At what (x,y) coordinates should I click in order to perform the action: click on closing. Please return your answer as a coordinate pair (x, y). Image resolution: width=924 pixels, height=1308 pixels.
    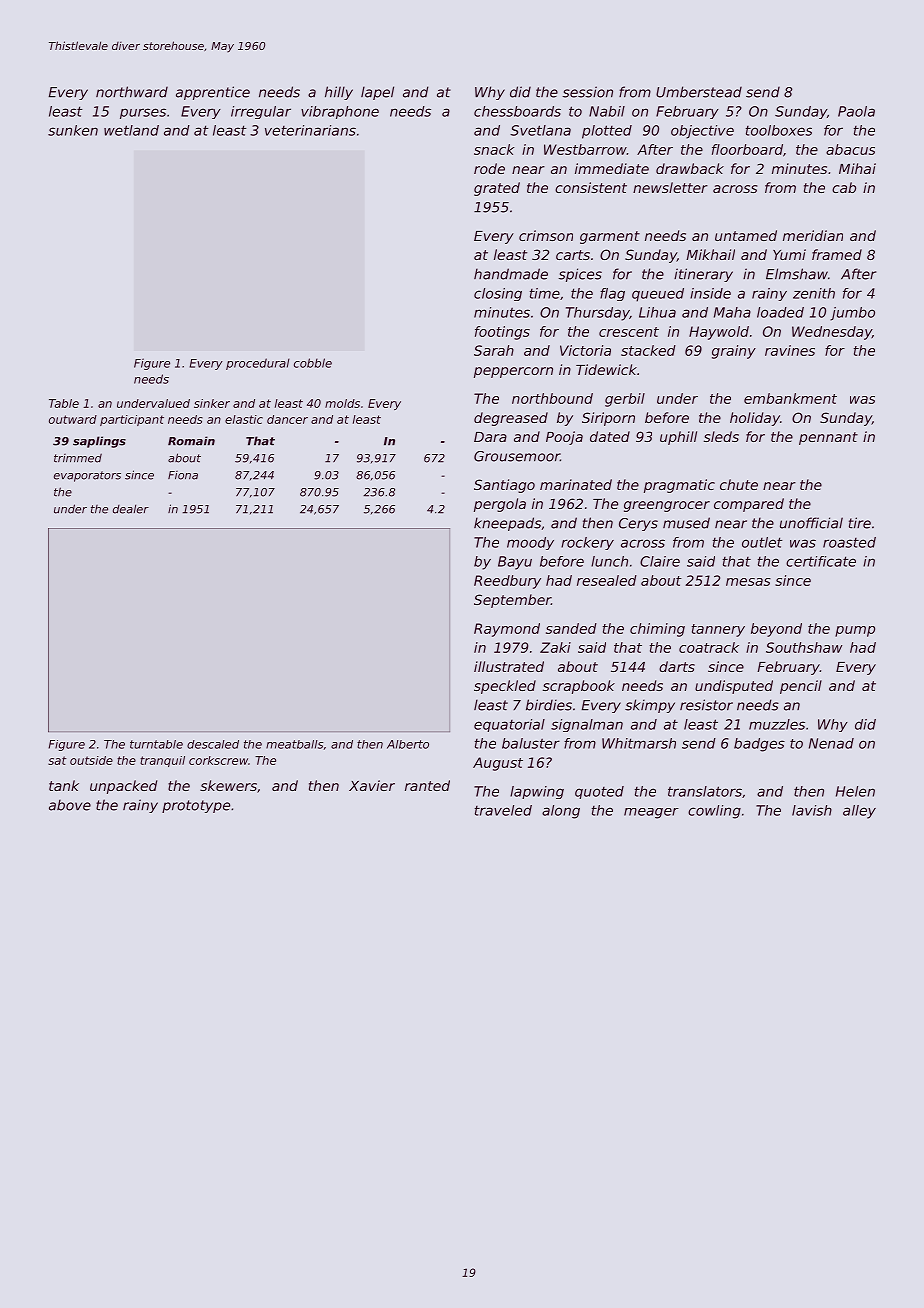
    Looking at the image, I should click on (498, 294).
